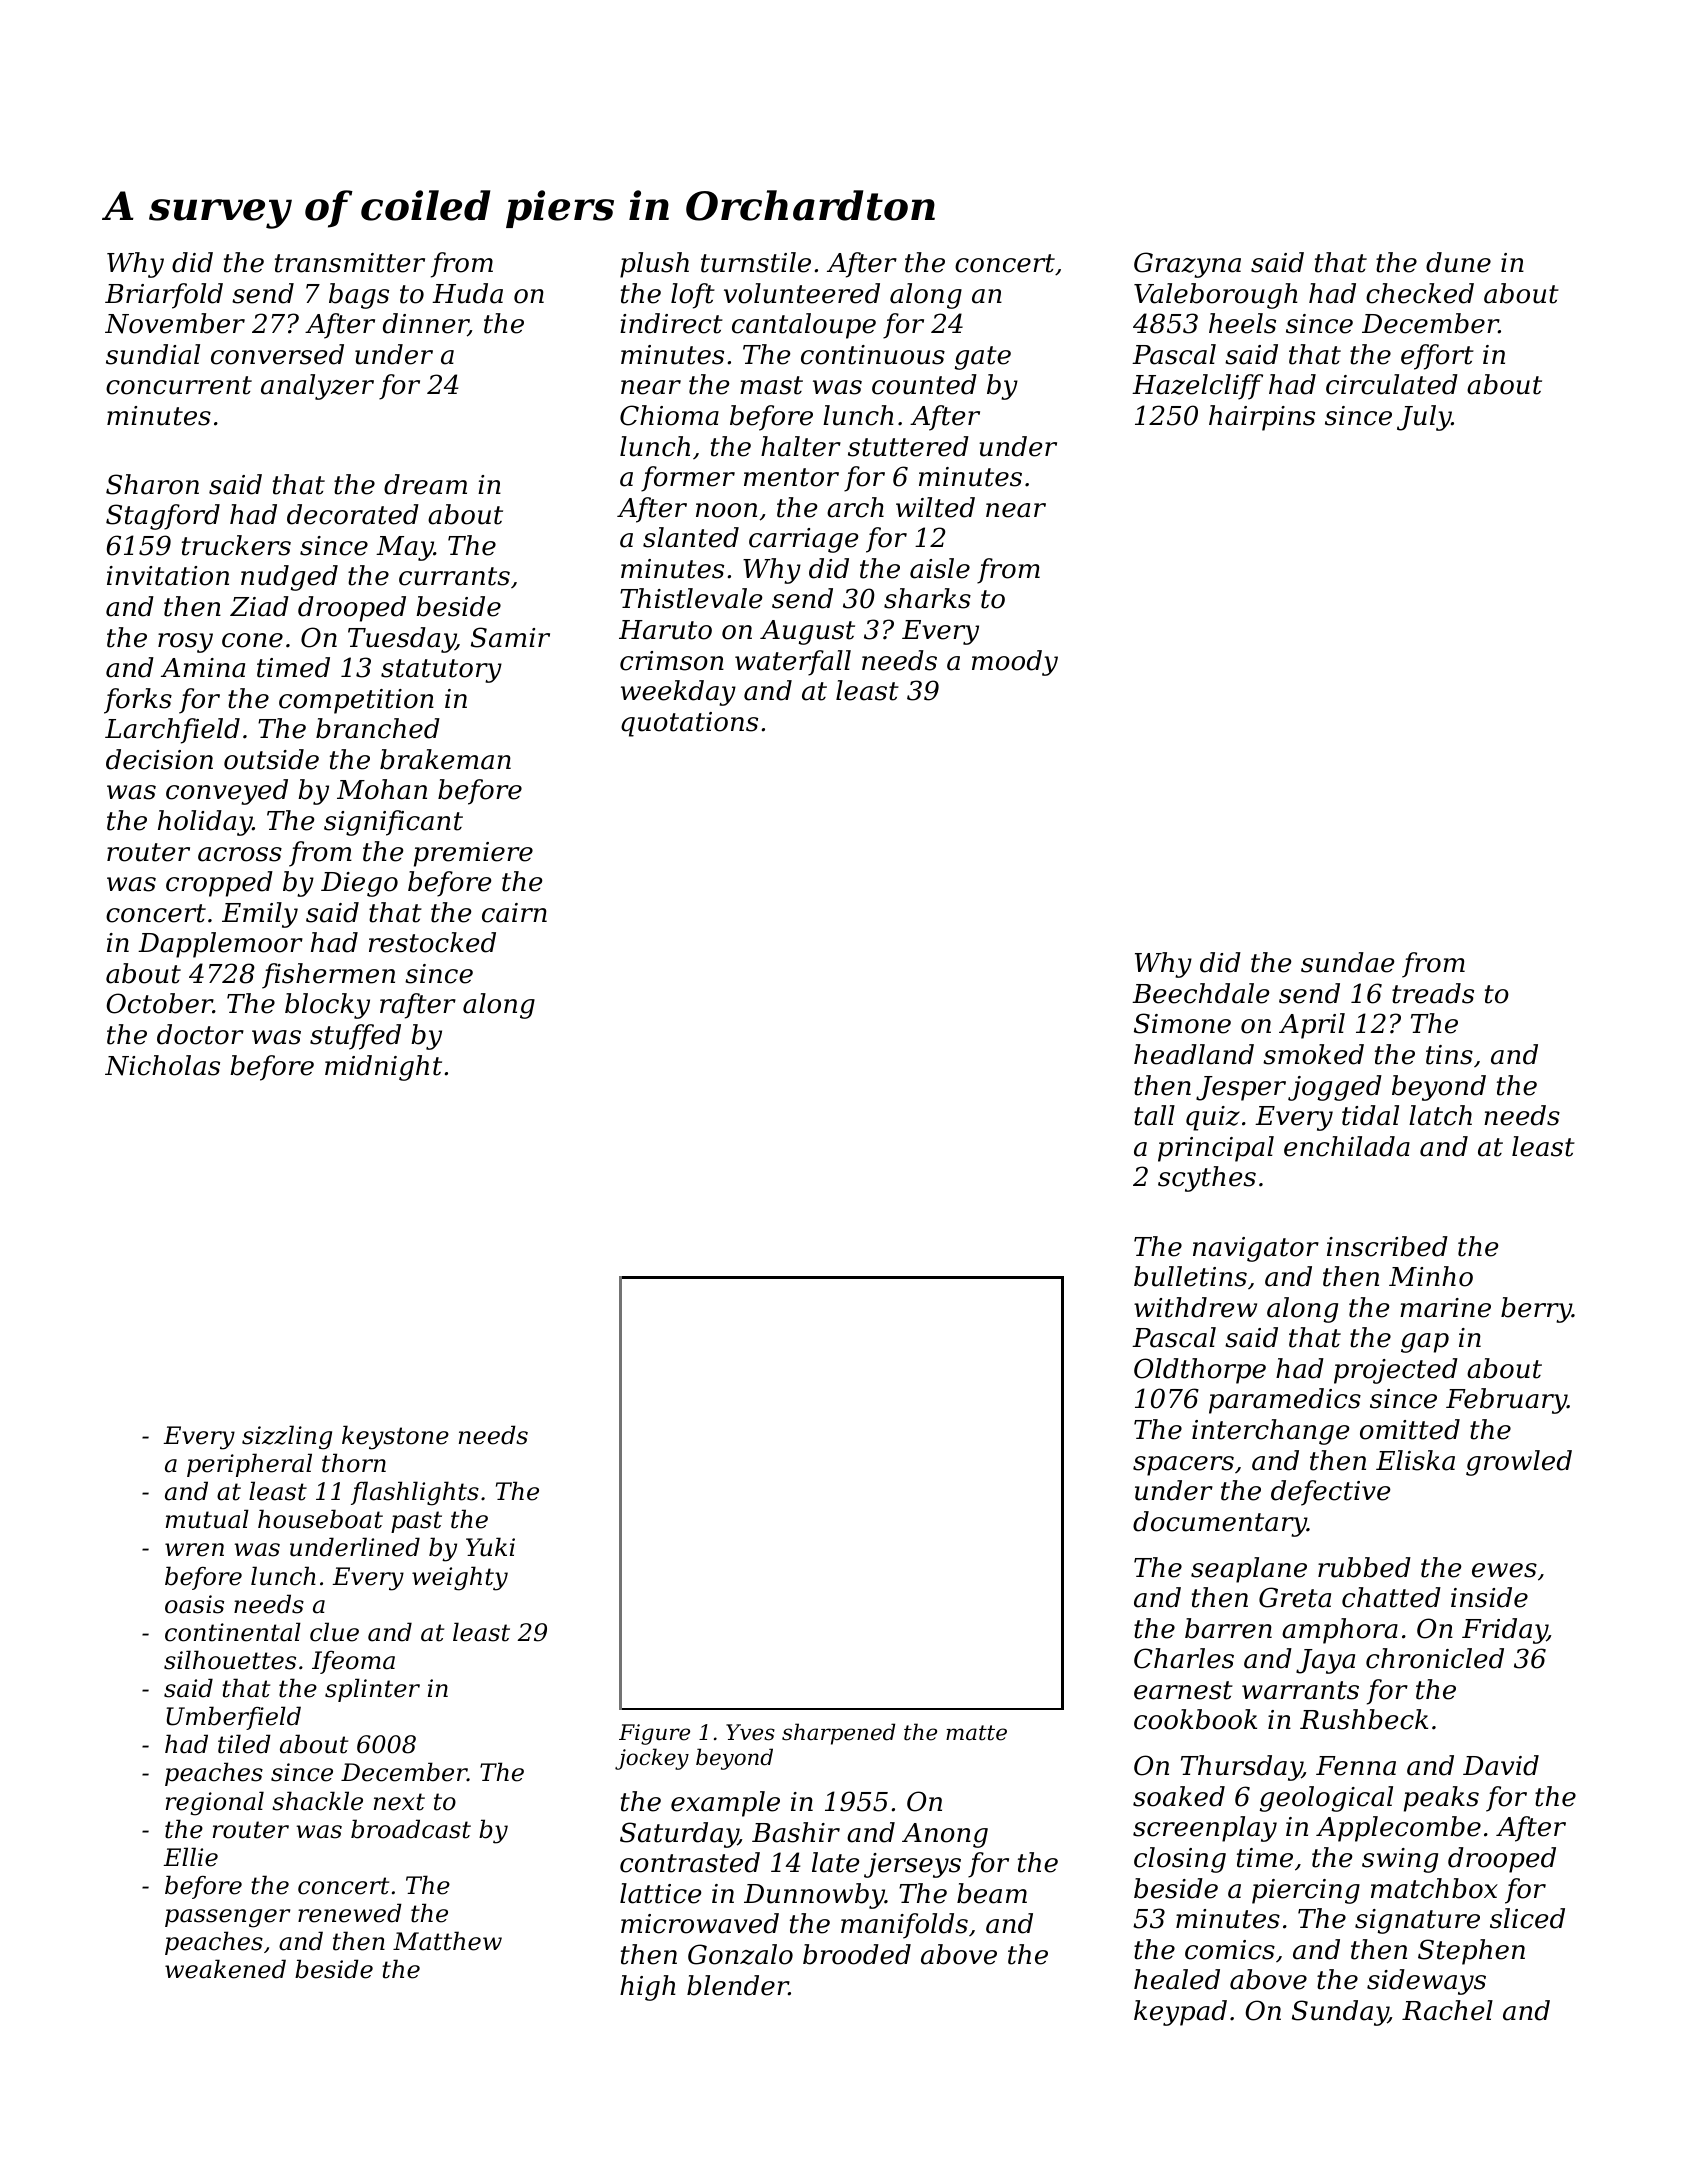  I want to click on effort, so click(1437, 357).
